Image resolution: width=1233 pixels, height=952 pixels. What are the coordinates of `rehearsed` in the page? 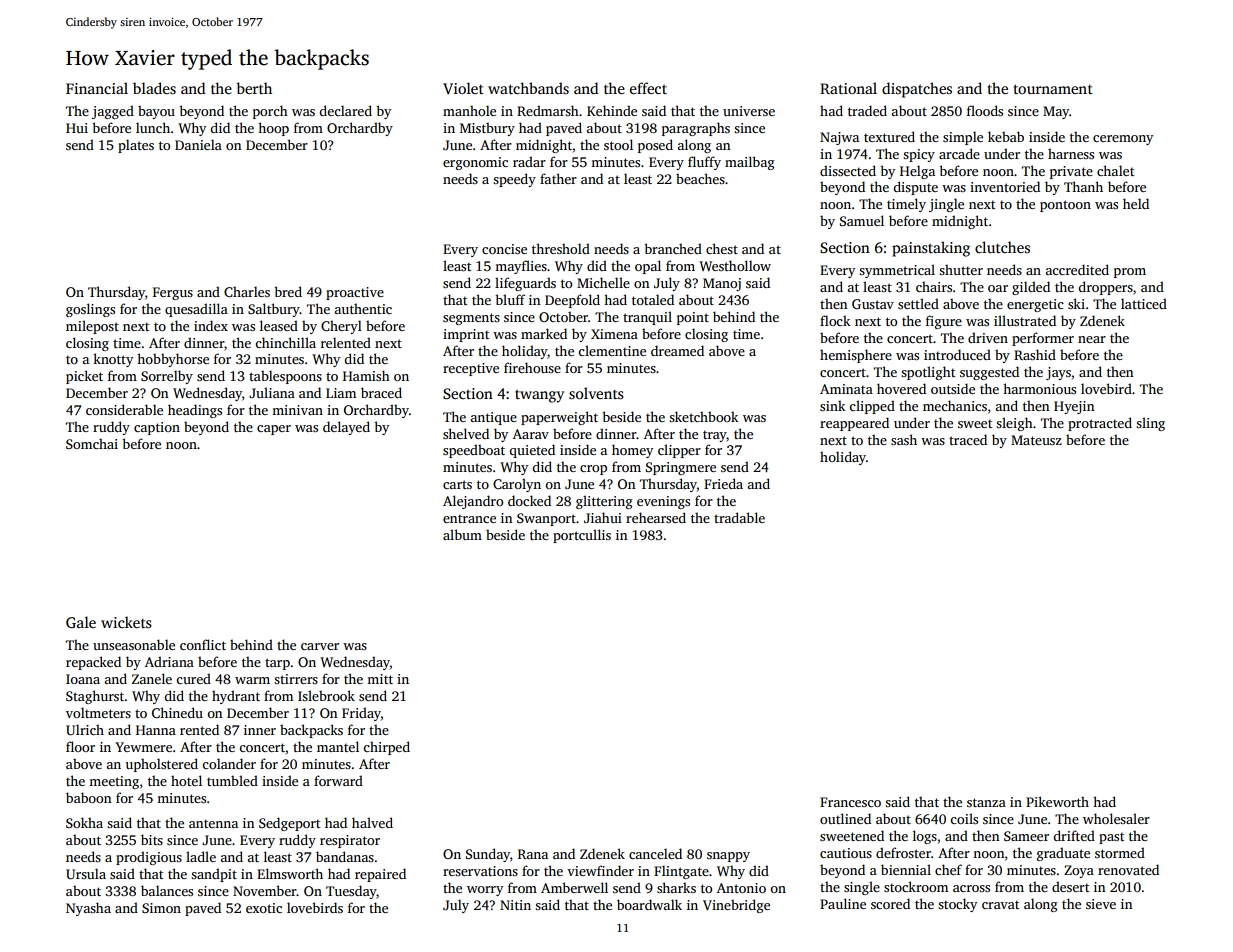 It's located at (656, 517).
